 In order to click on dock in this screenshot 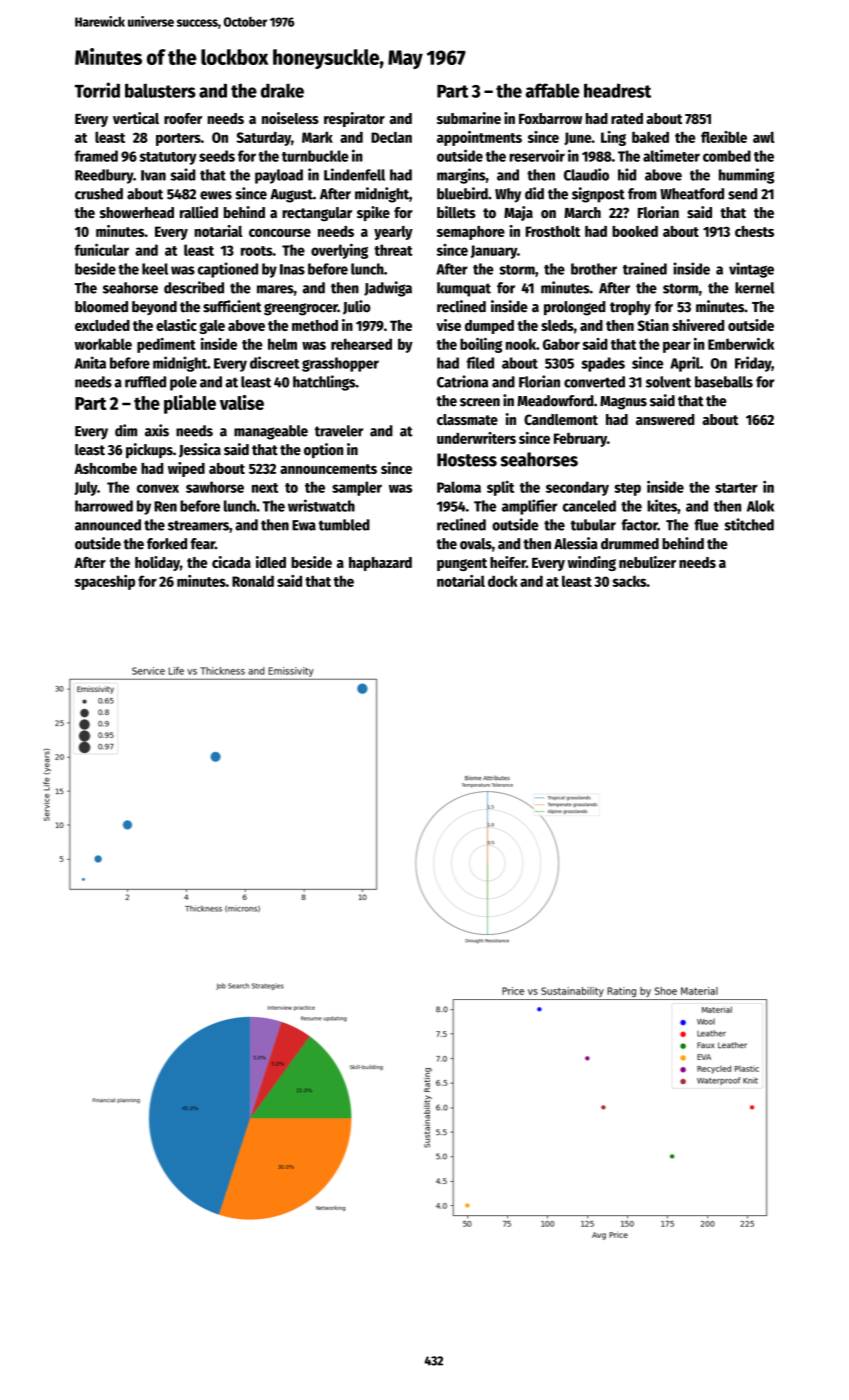, I will do `click(503, 581)`.
